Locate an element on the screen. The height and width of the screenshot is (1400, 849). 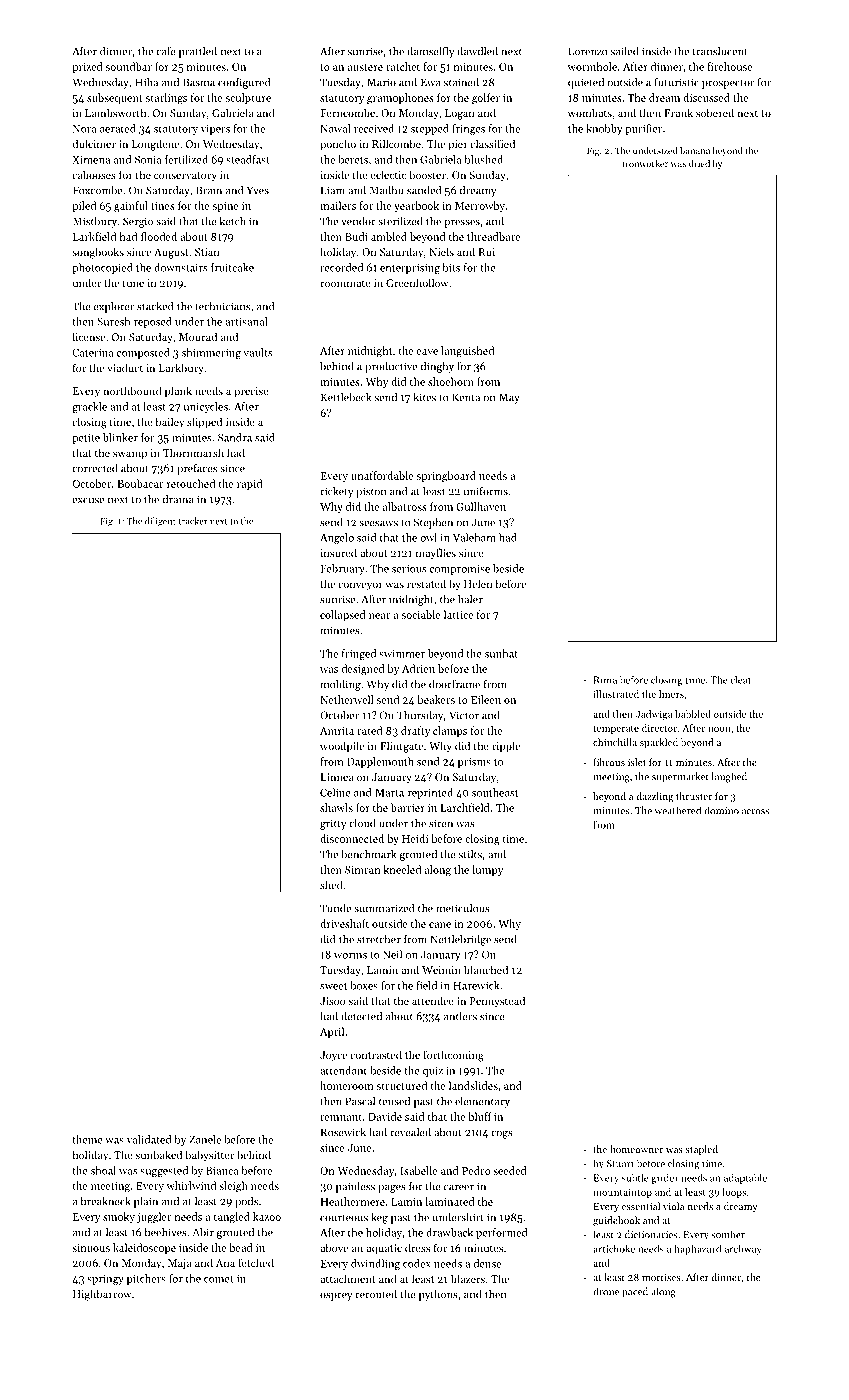
cabooses is located at coordinates (94, 174).
